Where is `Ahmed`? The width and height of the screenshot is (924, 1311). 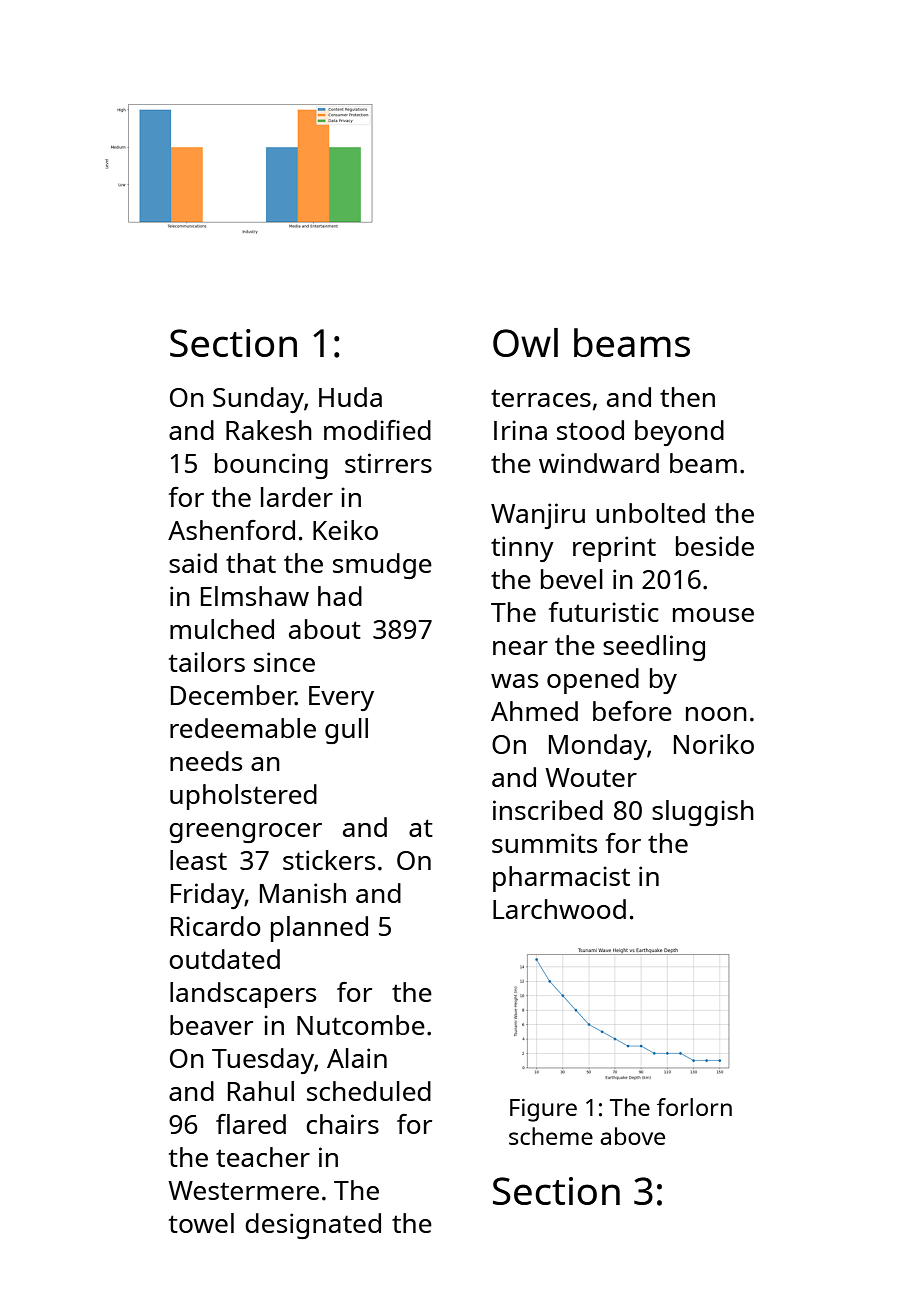 Ahmed is located at coordinates (534, 711).
